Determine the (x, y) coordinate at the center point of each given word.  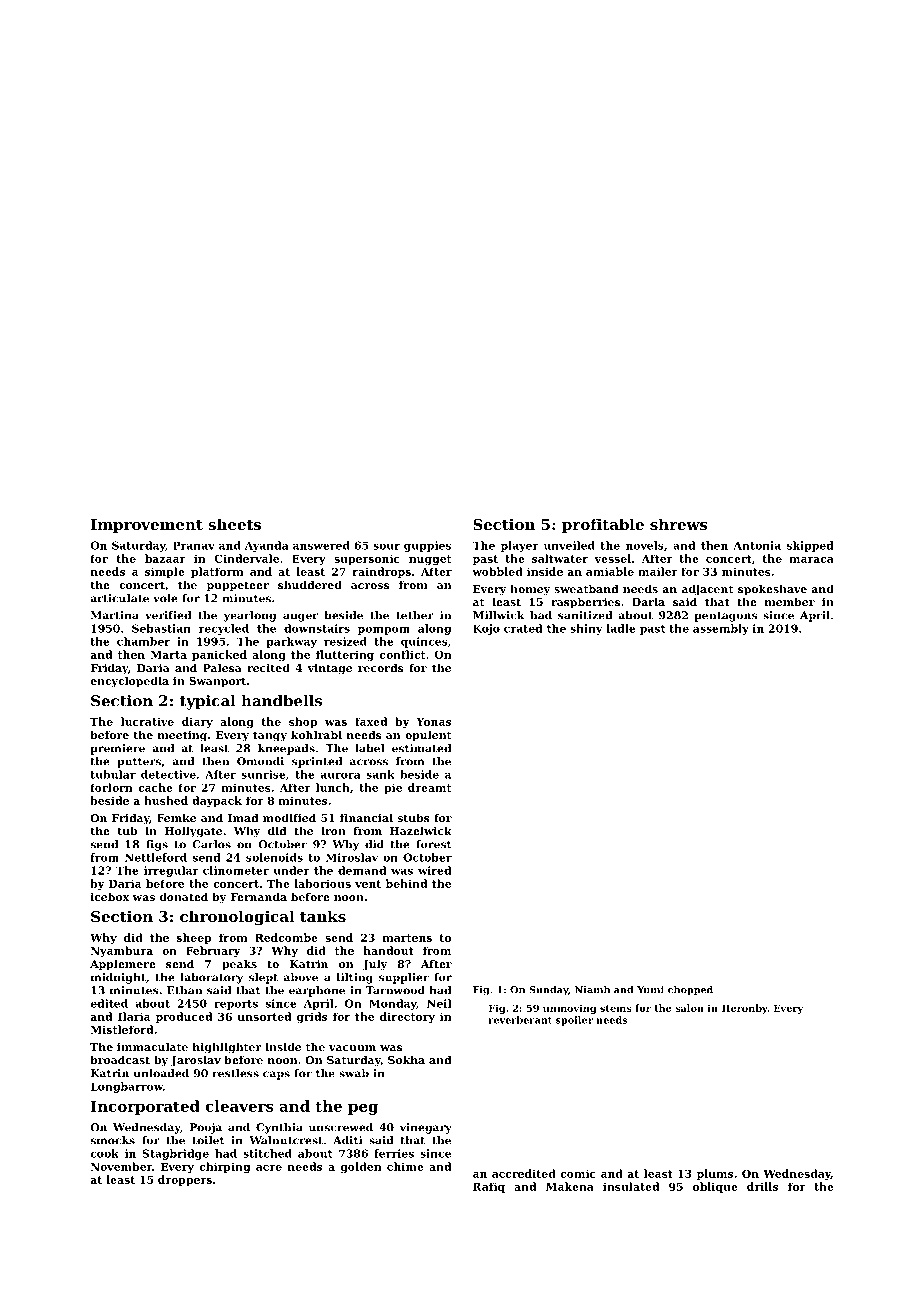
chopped (690, 991)
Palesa (222, 667)
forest (434, 844)
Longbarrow (127, 1087)
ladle (621, 628)
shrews (678, 524)
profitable (603, 525)
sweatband (586, 588)
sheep (194, 938)
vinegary (426, 1128)
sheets (234, 524)
